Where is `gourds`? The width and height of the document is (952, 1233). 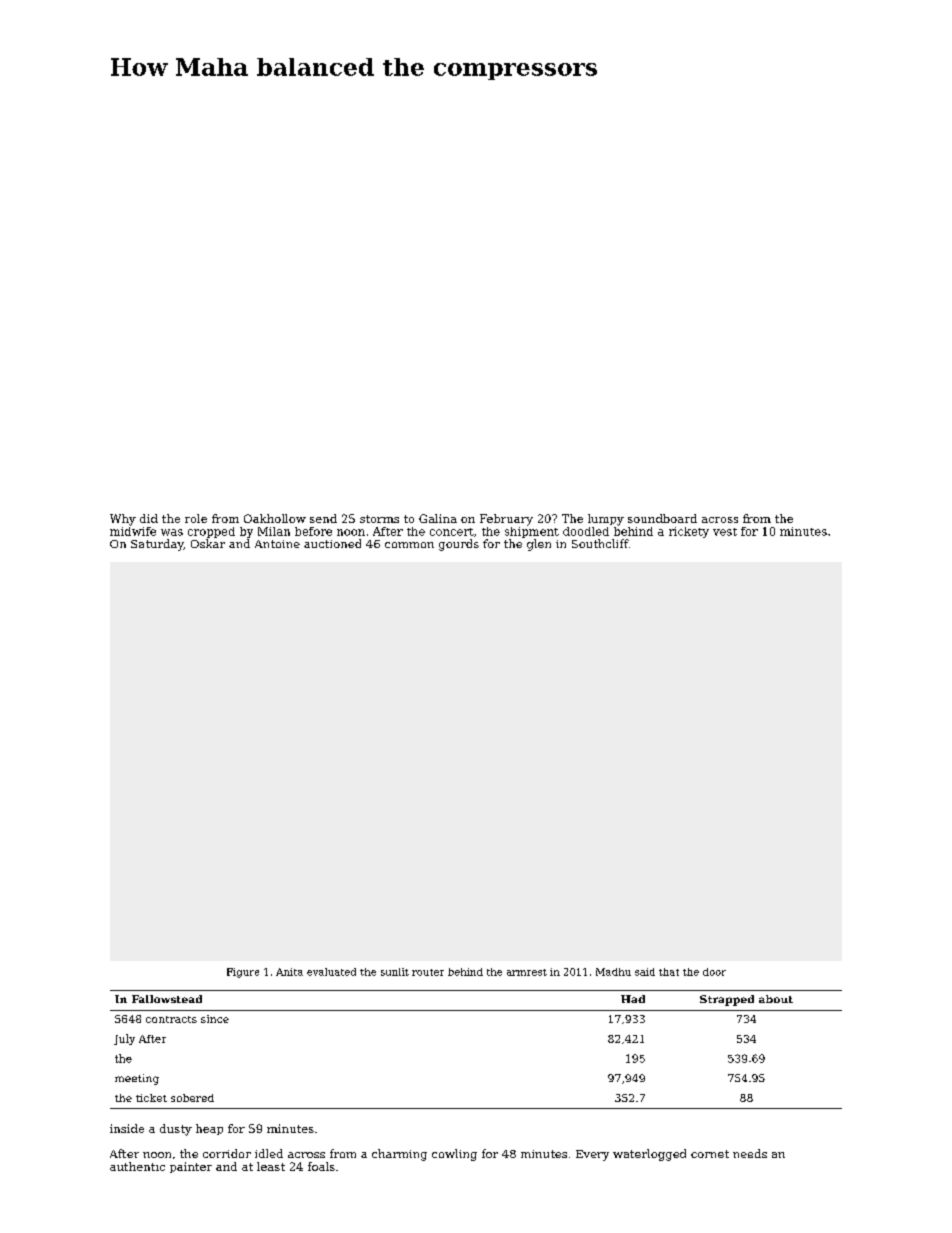
gourds is located at coordinates (459, 545).
